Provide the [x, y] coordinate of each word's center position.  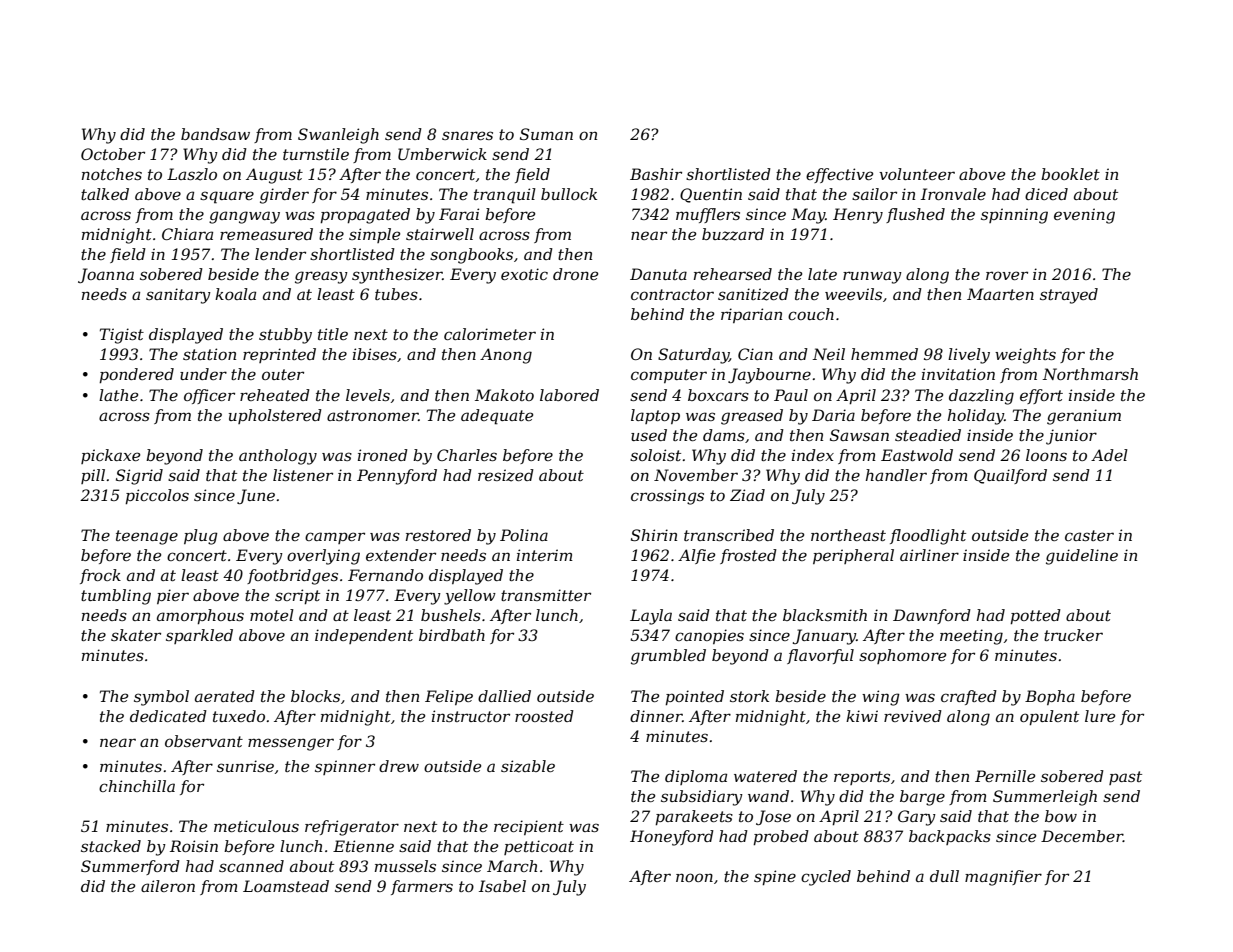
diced [1046, 194]
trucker [1073, 635]
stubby [285, 336]
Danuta [658, 274]
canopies [709, 636]
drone [575, 274]
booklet [1070, 174]
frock [100, 576]
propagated [365, 216]
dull [944, 876]
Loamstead [286, 886]
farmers [422, 887]
